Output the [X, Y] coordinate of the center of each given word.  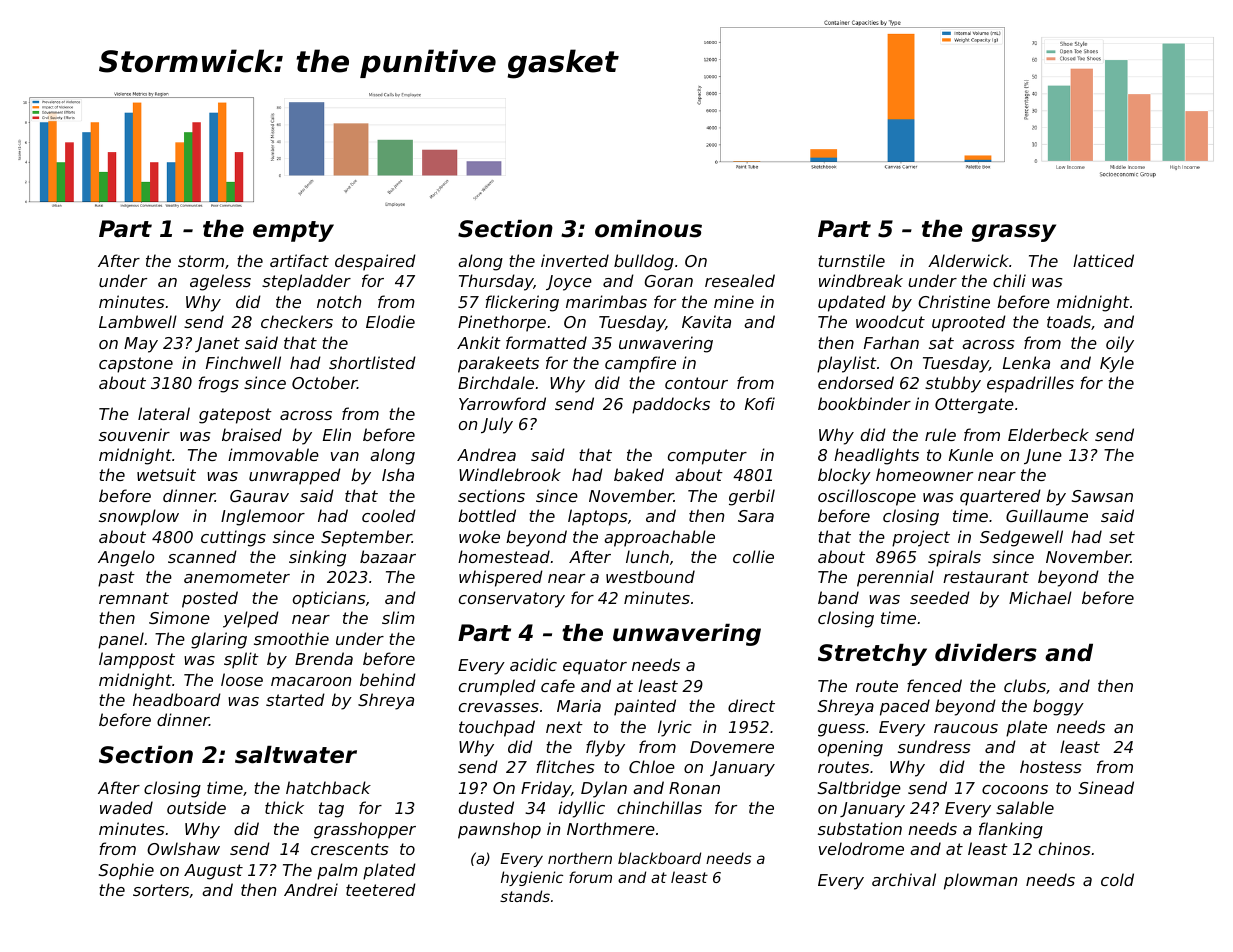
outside [196, 807]
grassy [1014, 233]
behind [388, 679]
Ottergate [974, 406]
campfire [640, 364]
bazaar [388, 556]
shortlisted [372, 362]
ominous [648, 229]
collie [753, 556]
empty [293, 231]
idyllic [581, 809]
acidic [533, 664]
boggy [1058, 707]
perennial [895, 578]
